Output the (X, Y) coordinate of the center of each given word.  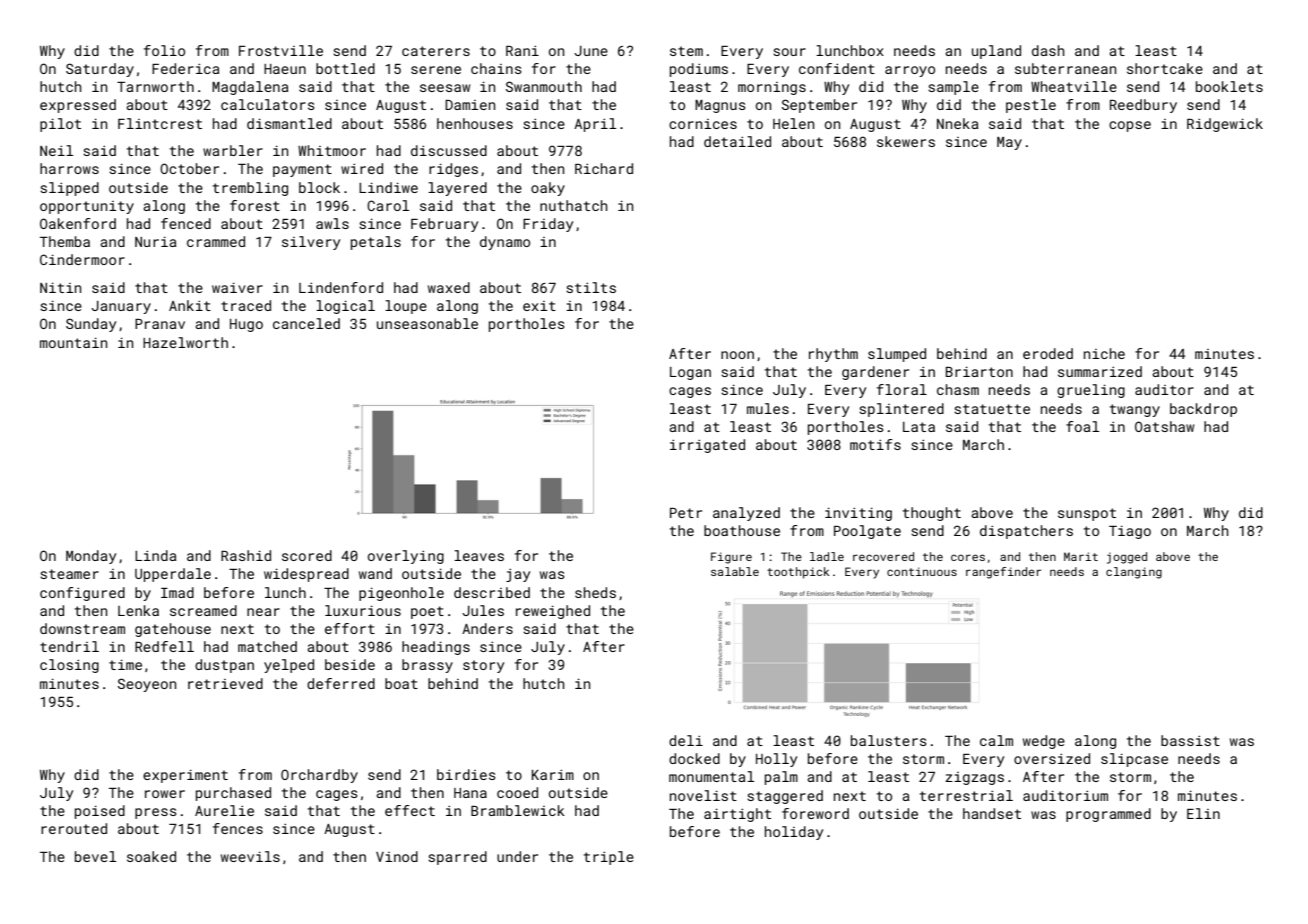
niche (1104, 353)
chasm (958, 389)
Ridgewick (1225, 125)
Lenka (138, 610)
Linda (155, 555)
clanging (1134, 573)
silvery (311, 243)
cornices (703, 124)
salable (735, 571)
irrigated (707, 446)
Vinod (397, 856)
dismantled (289, 123)
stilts (591, 287)
